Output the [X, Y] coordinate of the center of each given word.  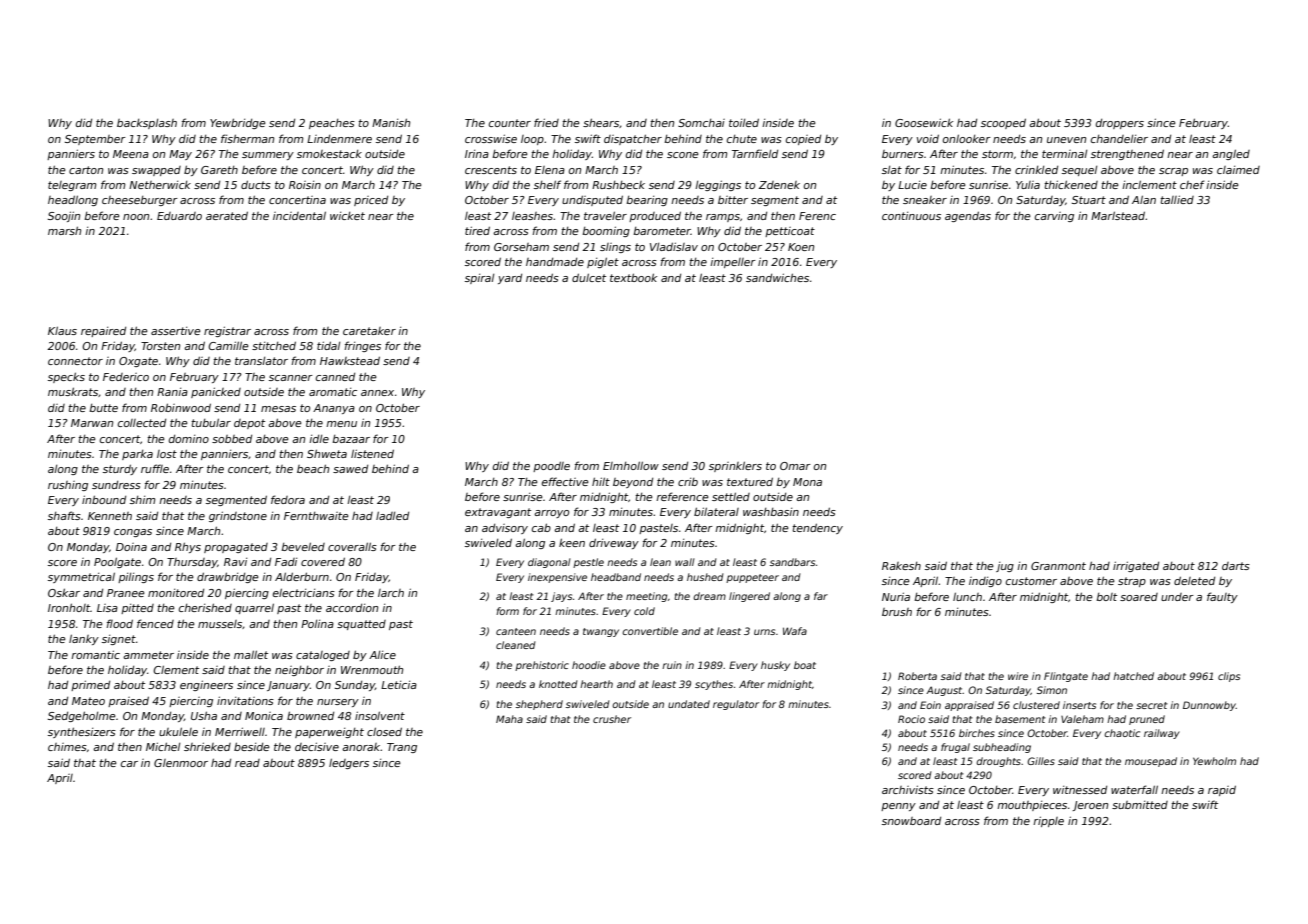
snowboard [911, 821]
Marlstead [1118, 215]
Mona [807, 482]
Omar [795, 466]
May [180, 155]
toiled [744, 122]
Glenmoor [181, 763]
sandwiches [777, 277]
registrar [227, 331]
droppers [1120, 124]
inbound [104, 499]
